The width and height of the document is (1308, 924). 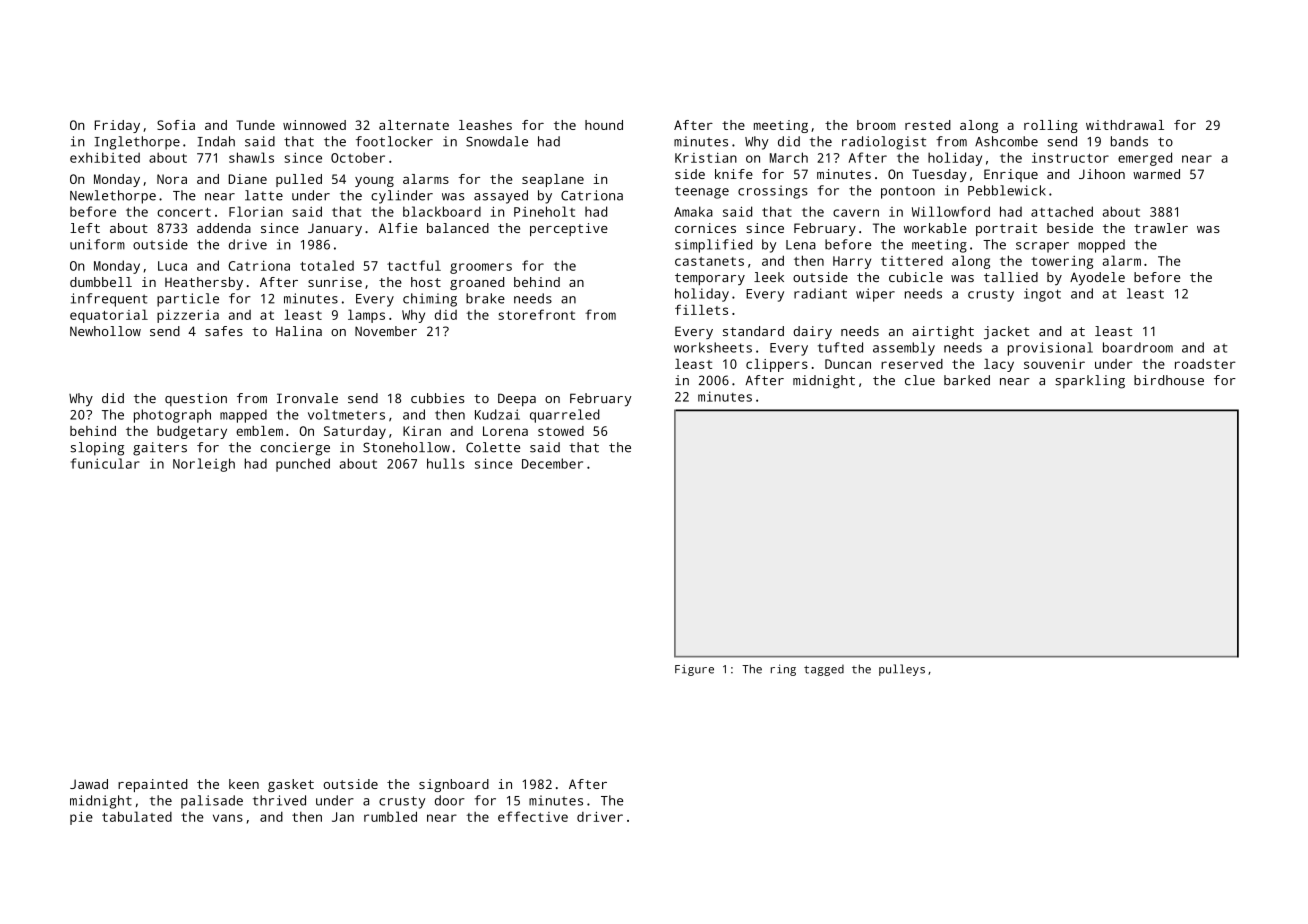 I want to click on Figure, so click(x=694, y=670).
